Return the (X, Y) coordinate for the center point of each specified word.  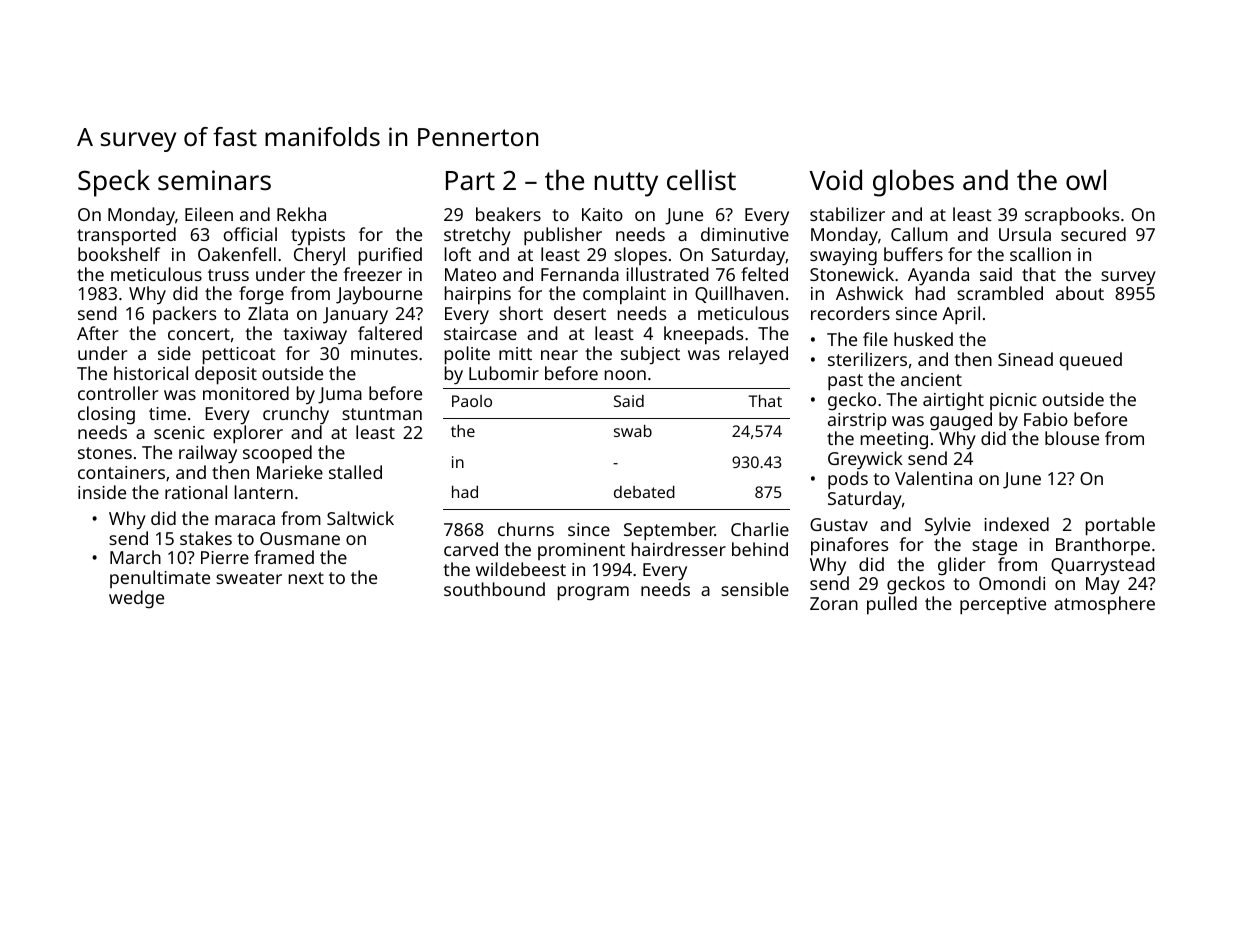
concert (199, 334)
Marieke (290, 472)
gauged (961, 421)
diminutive (745, 234)
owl (1086, 179)
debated (644, 492)
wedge (136, 599)
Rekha (301, 214)
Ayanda (938, 276)
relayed (758, 355)
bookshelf (119, 254)
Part (470, 180)
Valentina (933, 478)
